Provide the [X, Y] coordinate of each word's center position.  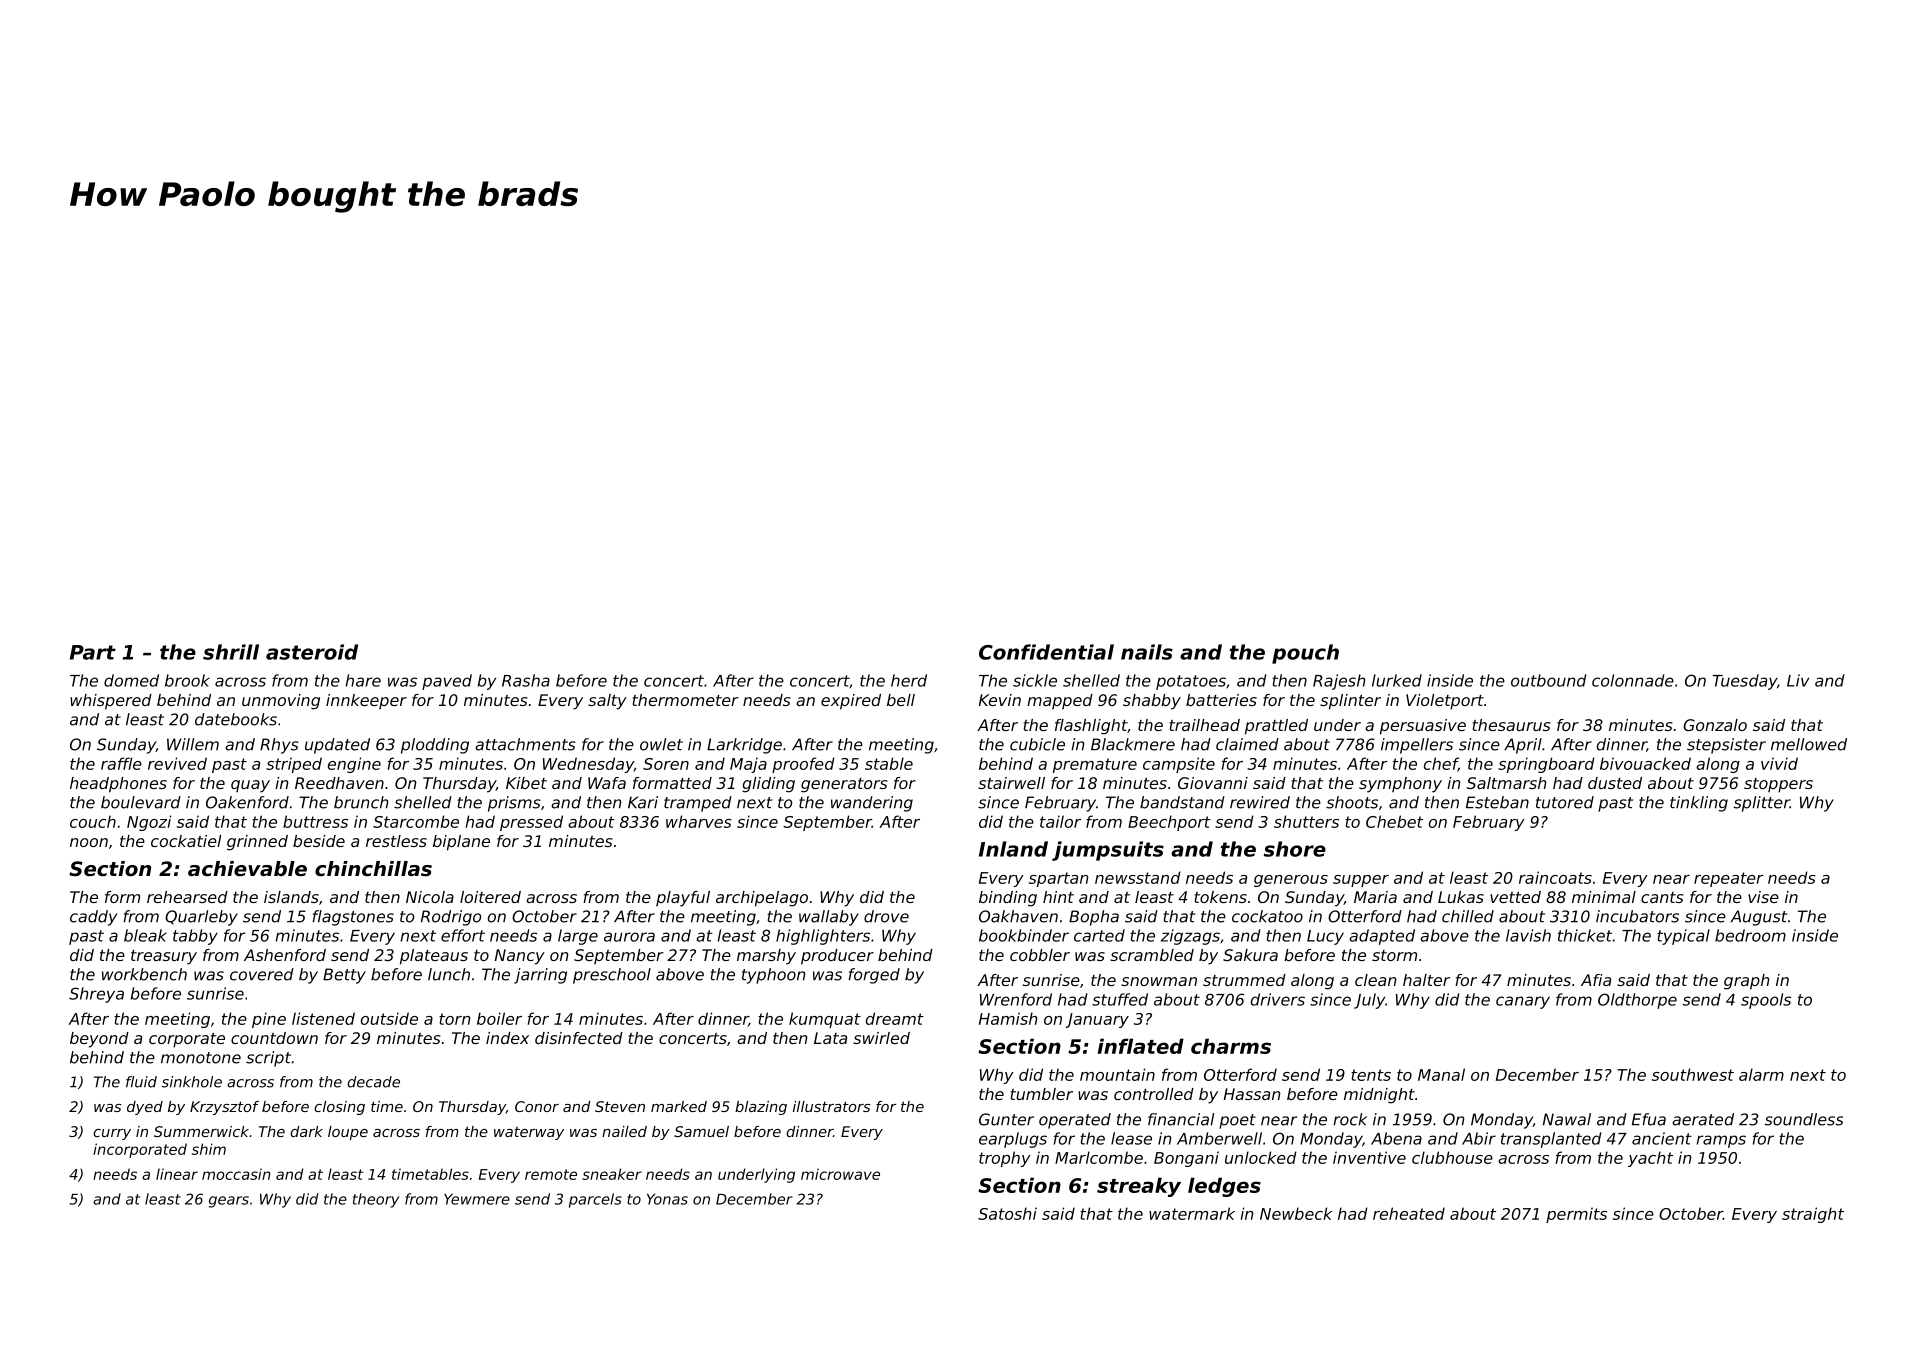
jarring [540, 976]
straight [1813, 1215]
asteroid [312, 652]
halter [1426, 980]
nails [1147, 652]
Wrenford [1016, 999]
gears [229, 1202]
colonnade [1633, 680]
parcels [595, 1200]
